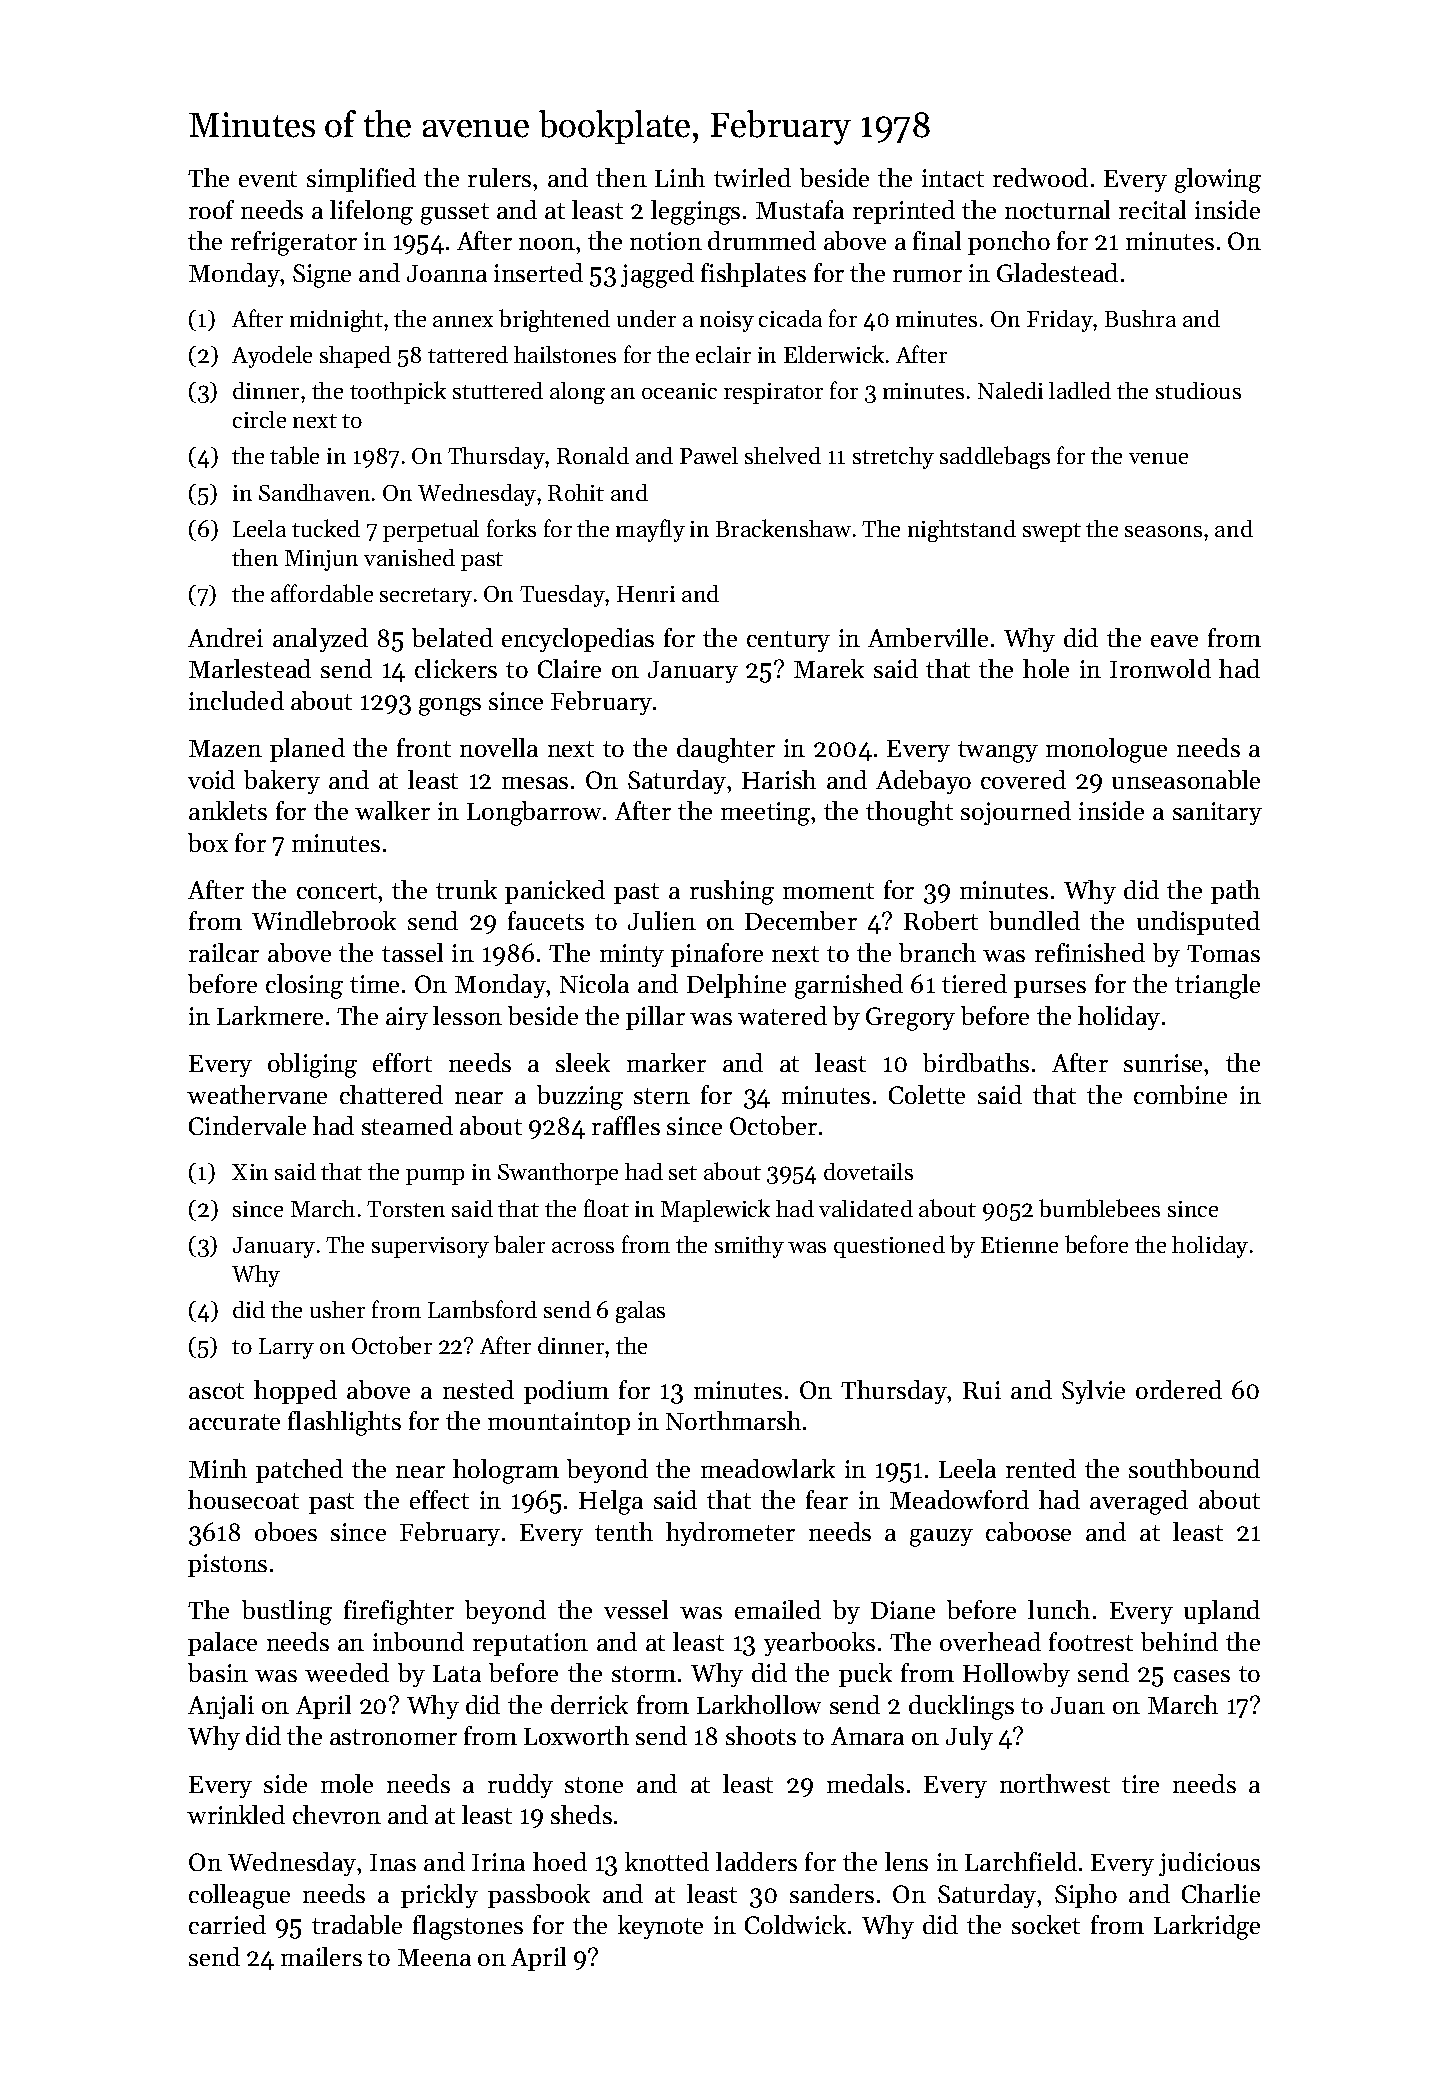 This page has width=1450, height=2100. I want to click on dovetails, so click(868, 1171).
